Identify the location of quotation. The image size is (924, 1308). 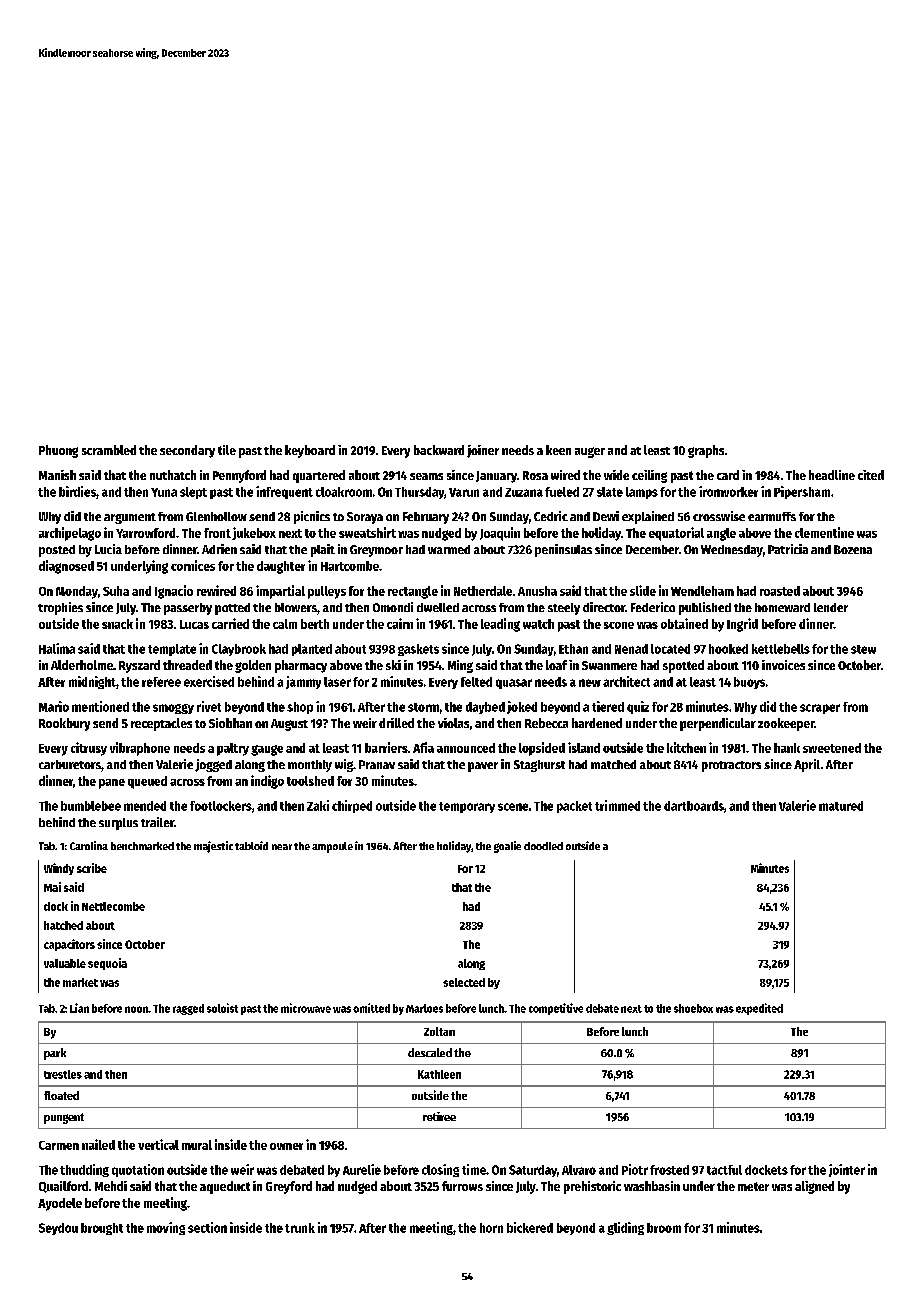
(138, 1170).
